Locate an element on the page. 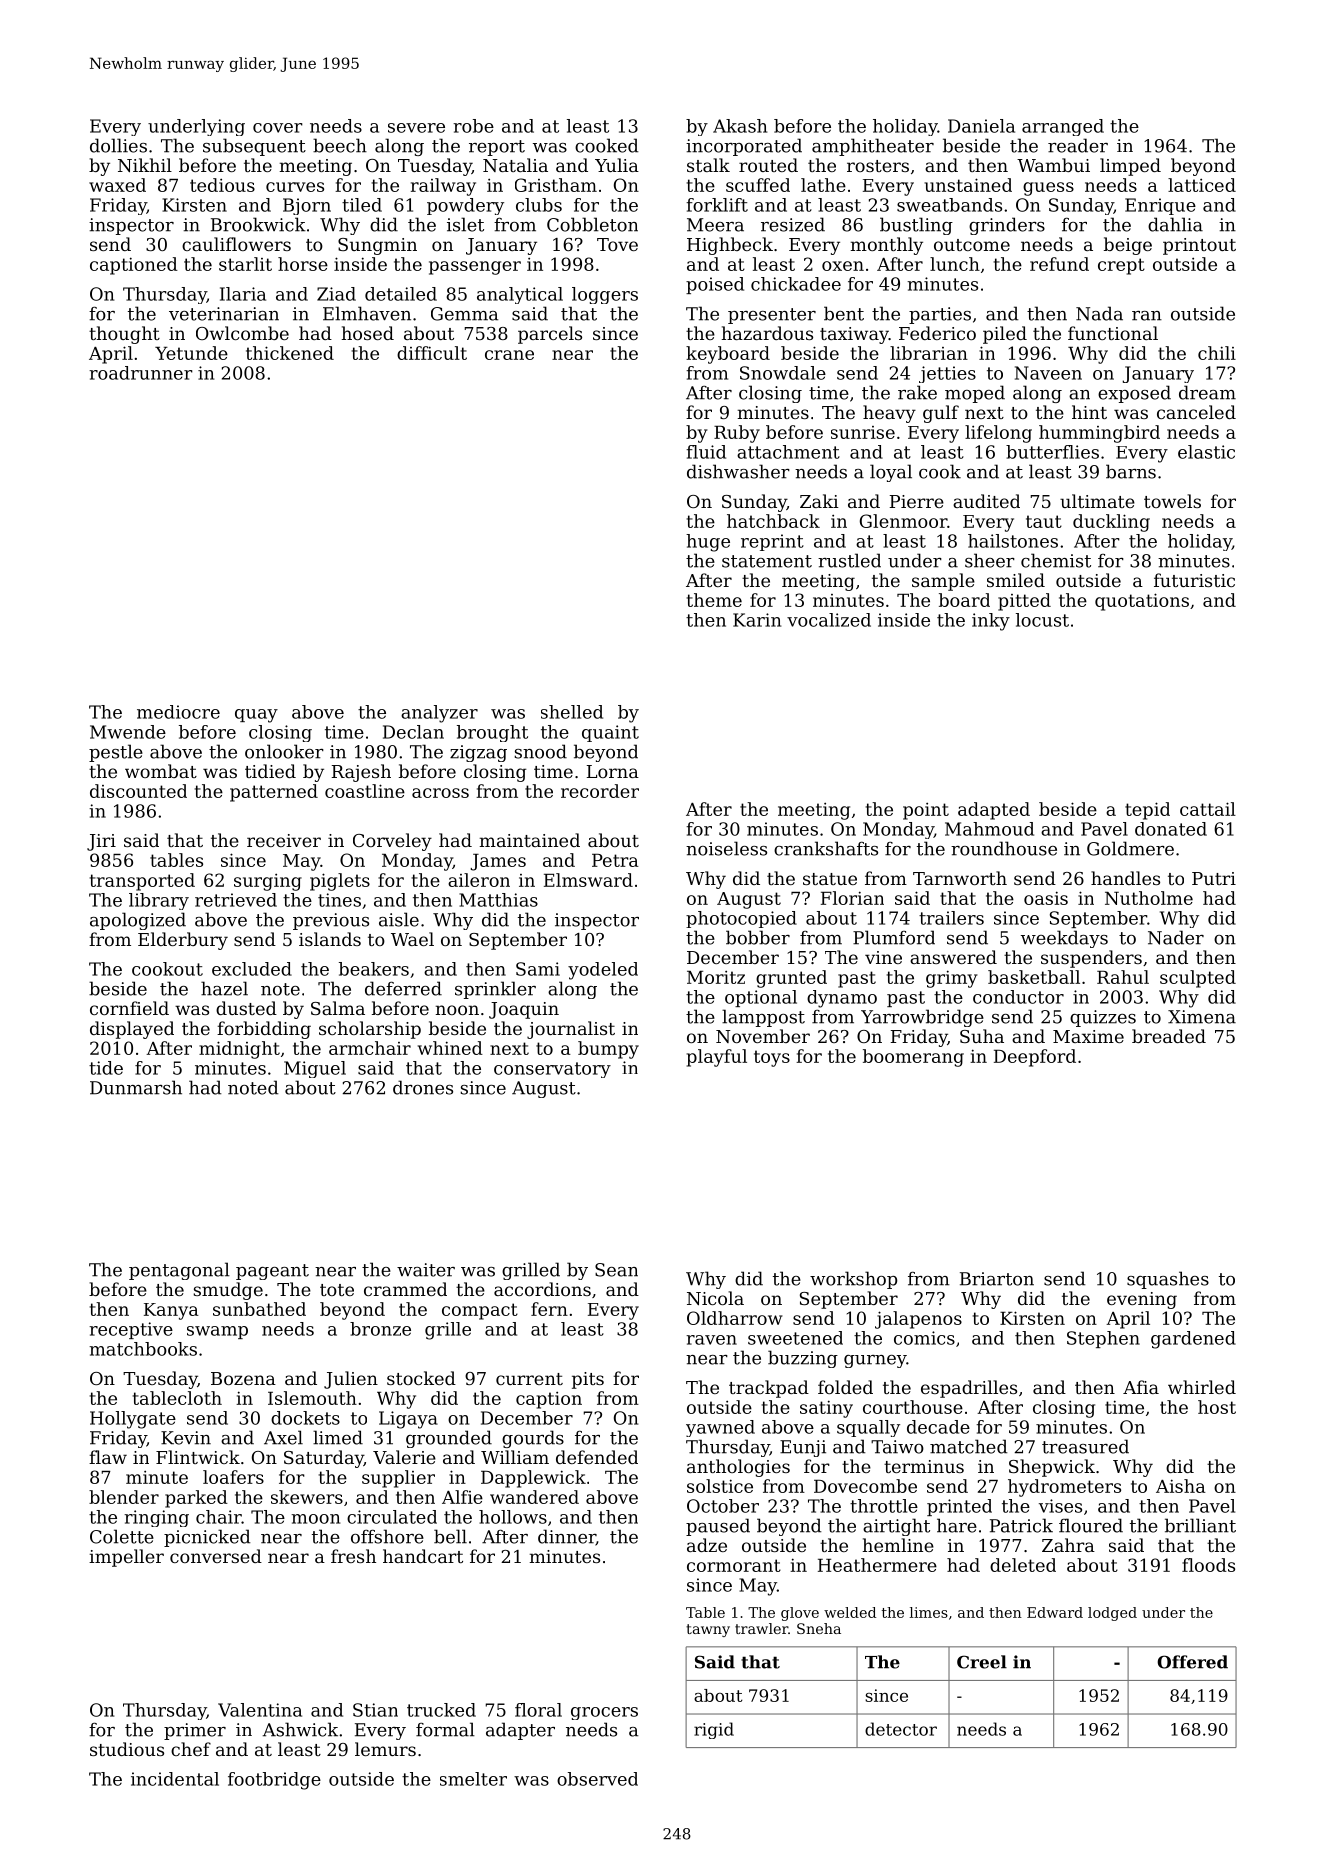 This page has width=1325, height=1874. duckling is located at coordinates (1111, 523).
